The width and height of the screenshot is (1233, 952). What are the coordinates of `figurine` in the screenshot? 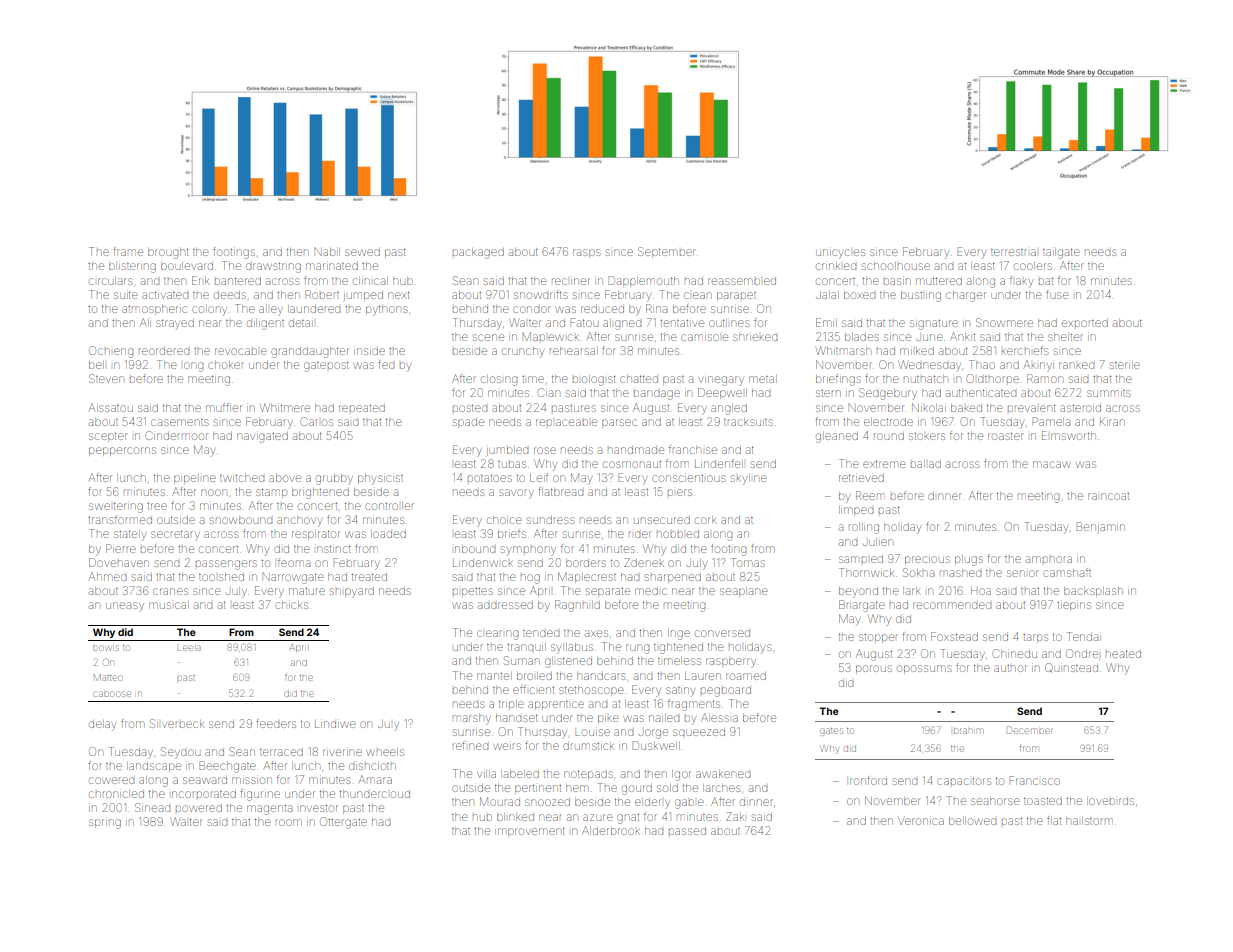 It's located at (260, 795).
